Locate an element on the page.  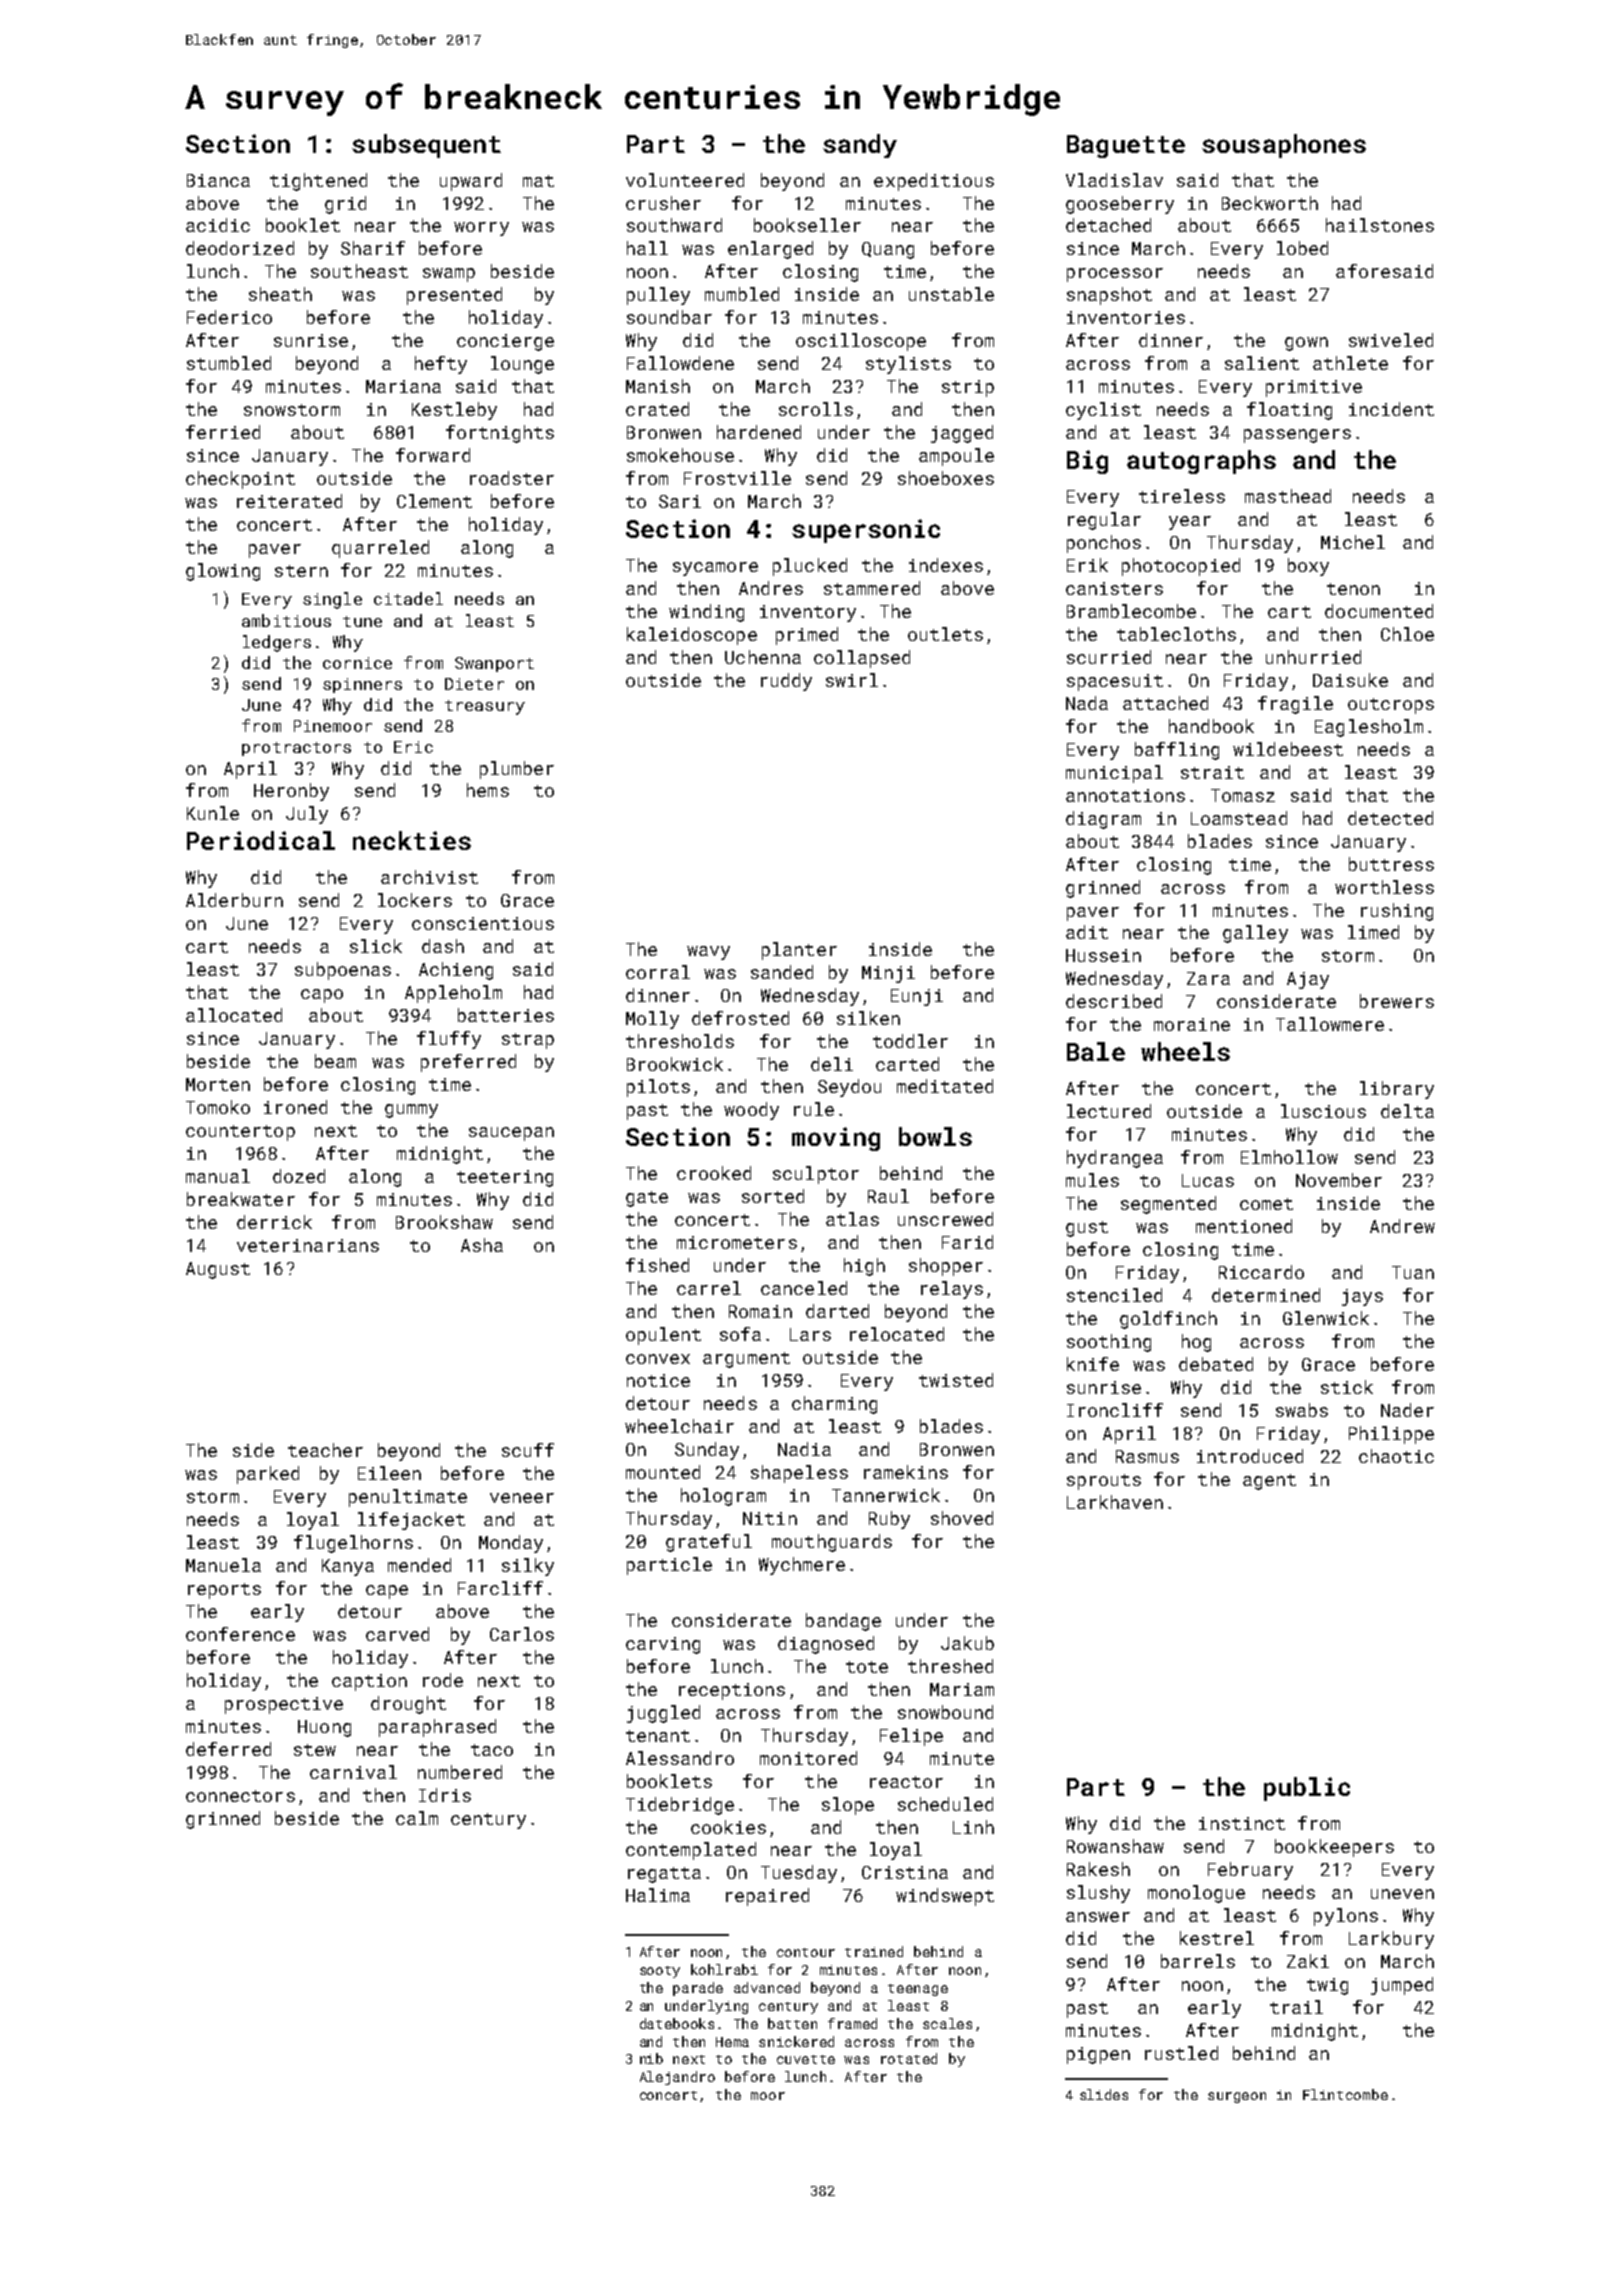
conscientious is located at coordinates (483, 923).
